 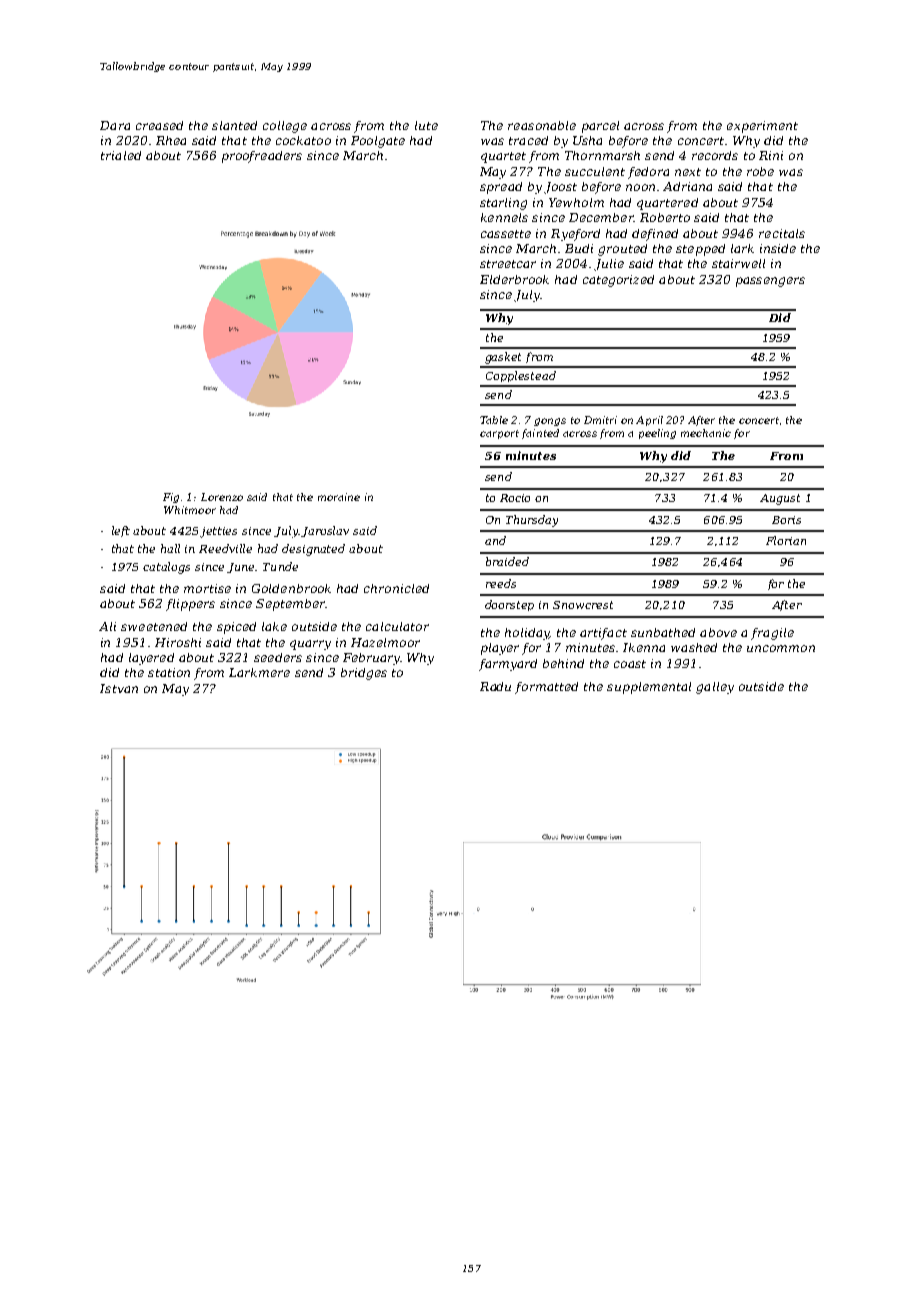 I want to click on moraine, so click(x=339, y=497).
